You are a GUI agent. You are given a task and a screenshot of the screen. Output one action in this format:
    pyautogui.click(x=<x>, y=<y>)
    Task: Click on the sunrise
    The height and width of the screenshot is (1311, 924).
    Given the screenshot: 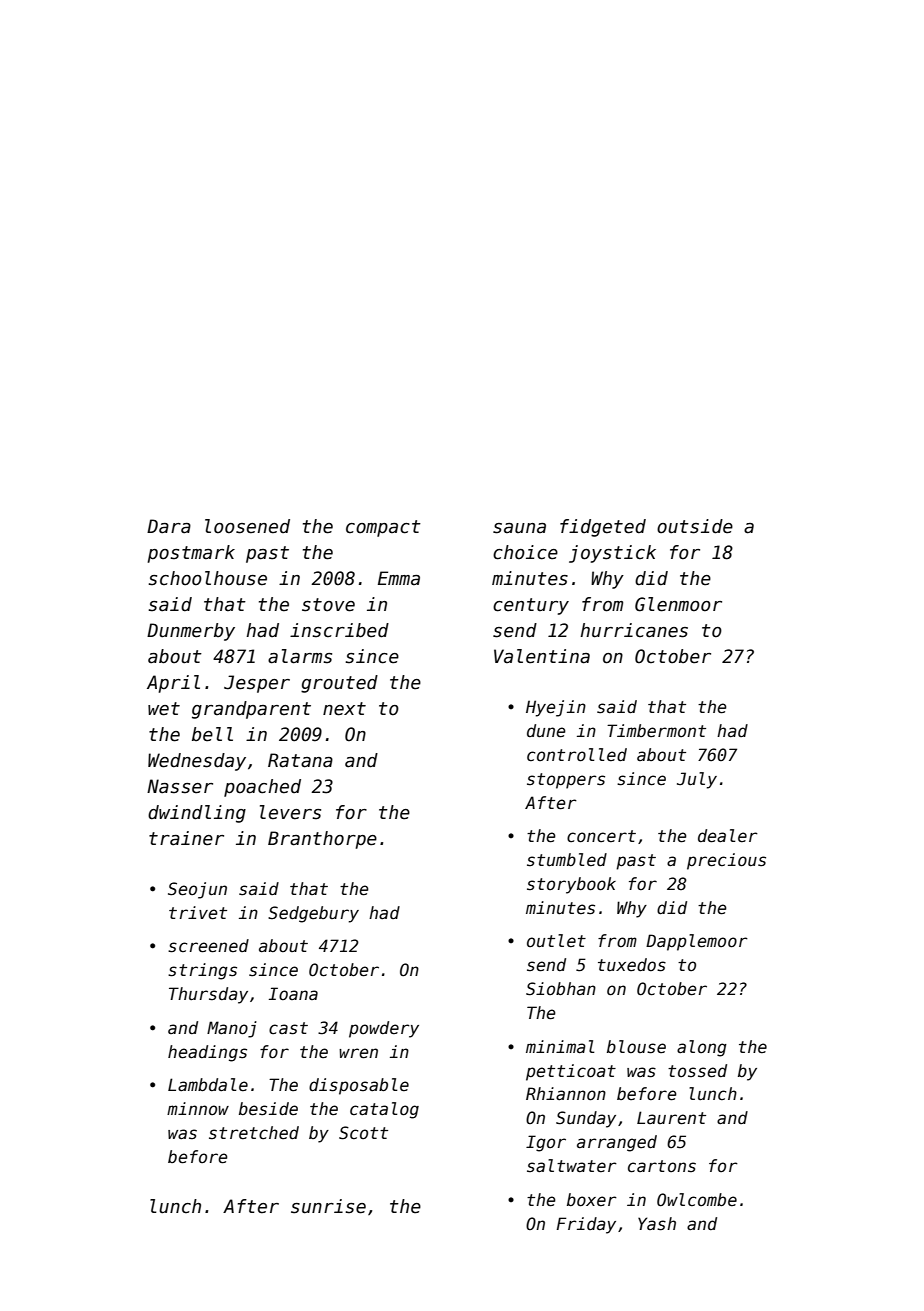 What is the action you would take?
    pyautogui.click(x=328, y=1206)
